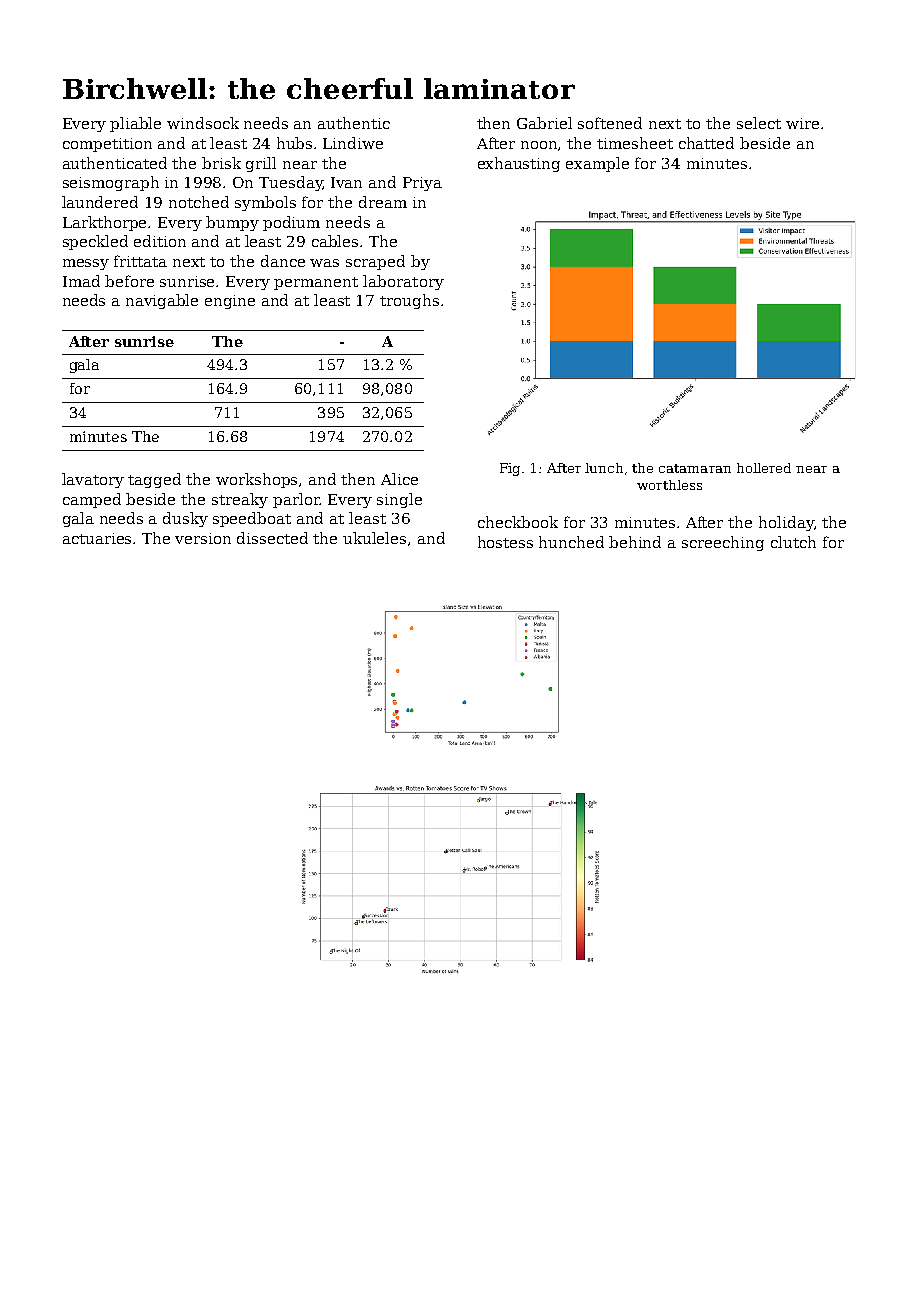 The height and width of the image is (1308, 924). I want to click on scraped, so click(375, 262).
